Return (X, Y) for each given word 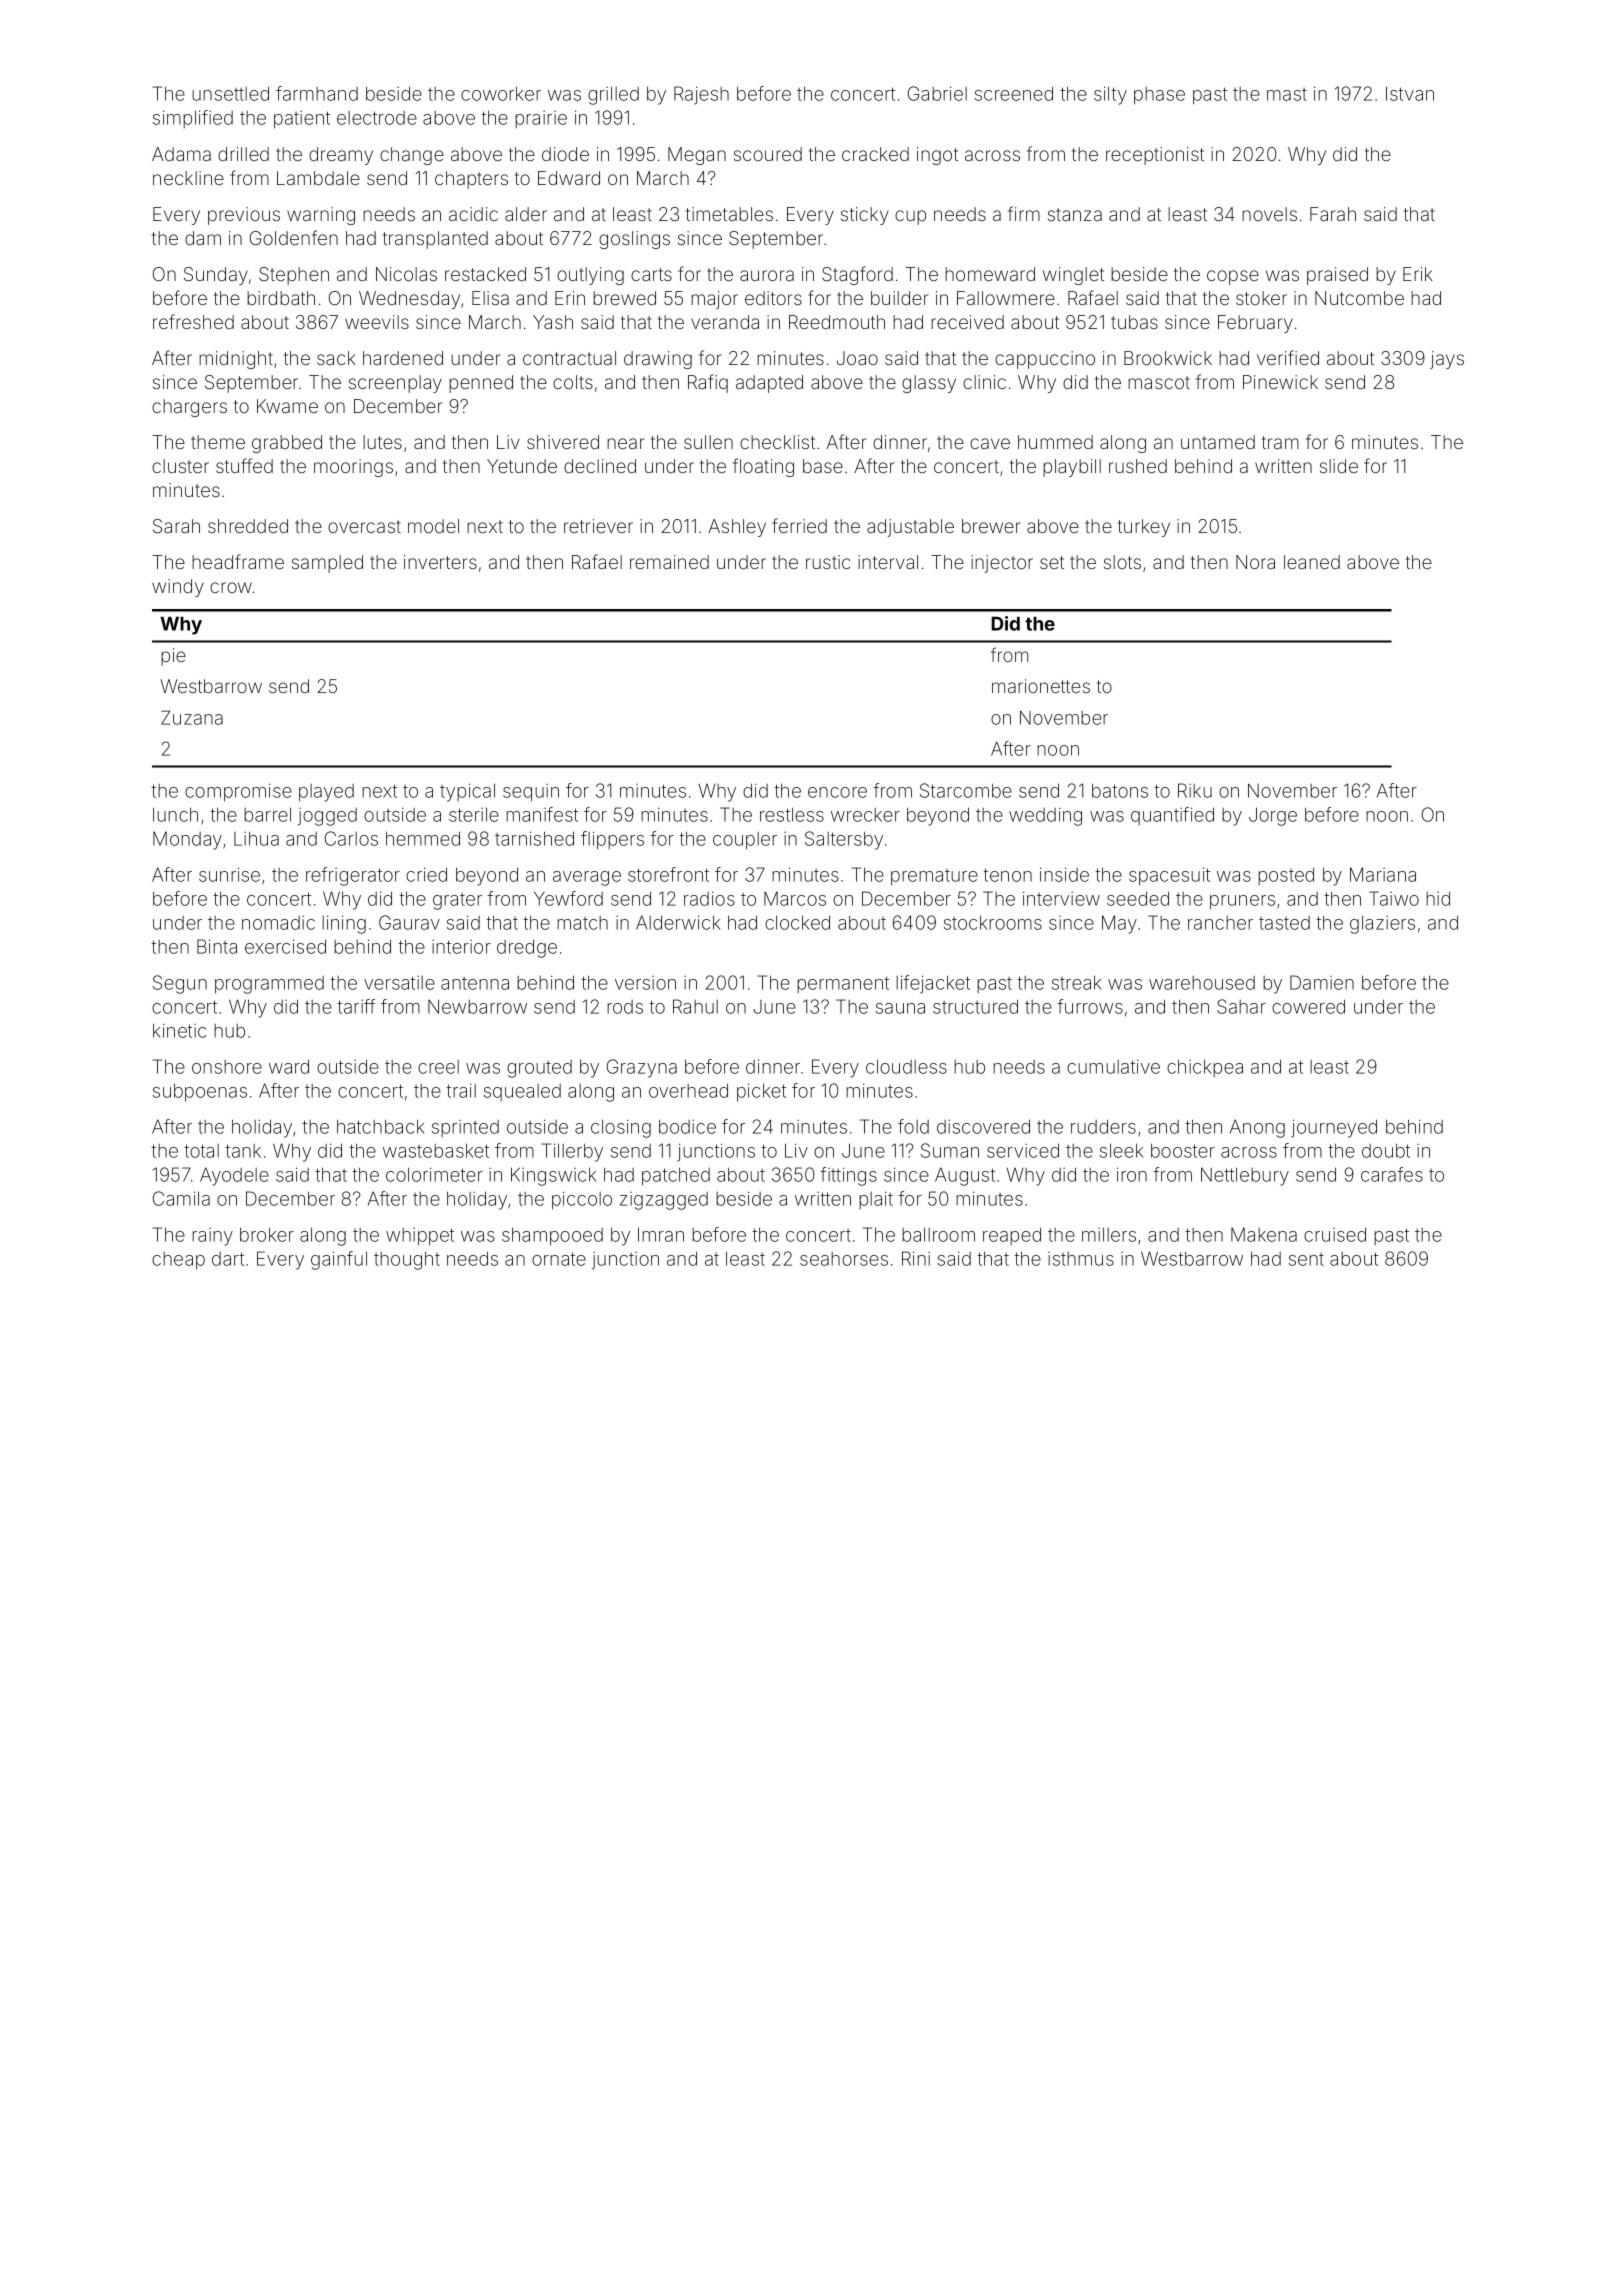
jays (1447, 360)
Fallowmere (1006, 298)
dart (228, 1259)
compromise (238, 792)
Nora (1255, 562)
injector (1002, 564)
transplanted (435, 240)
